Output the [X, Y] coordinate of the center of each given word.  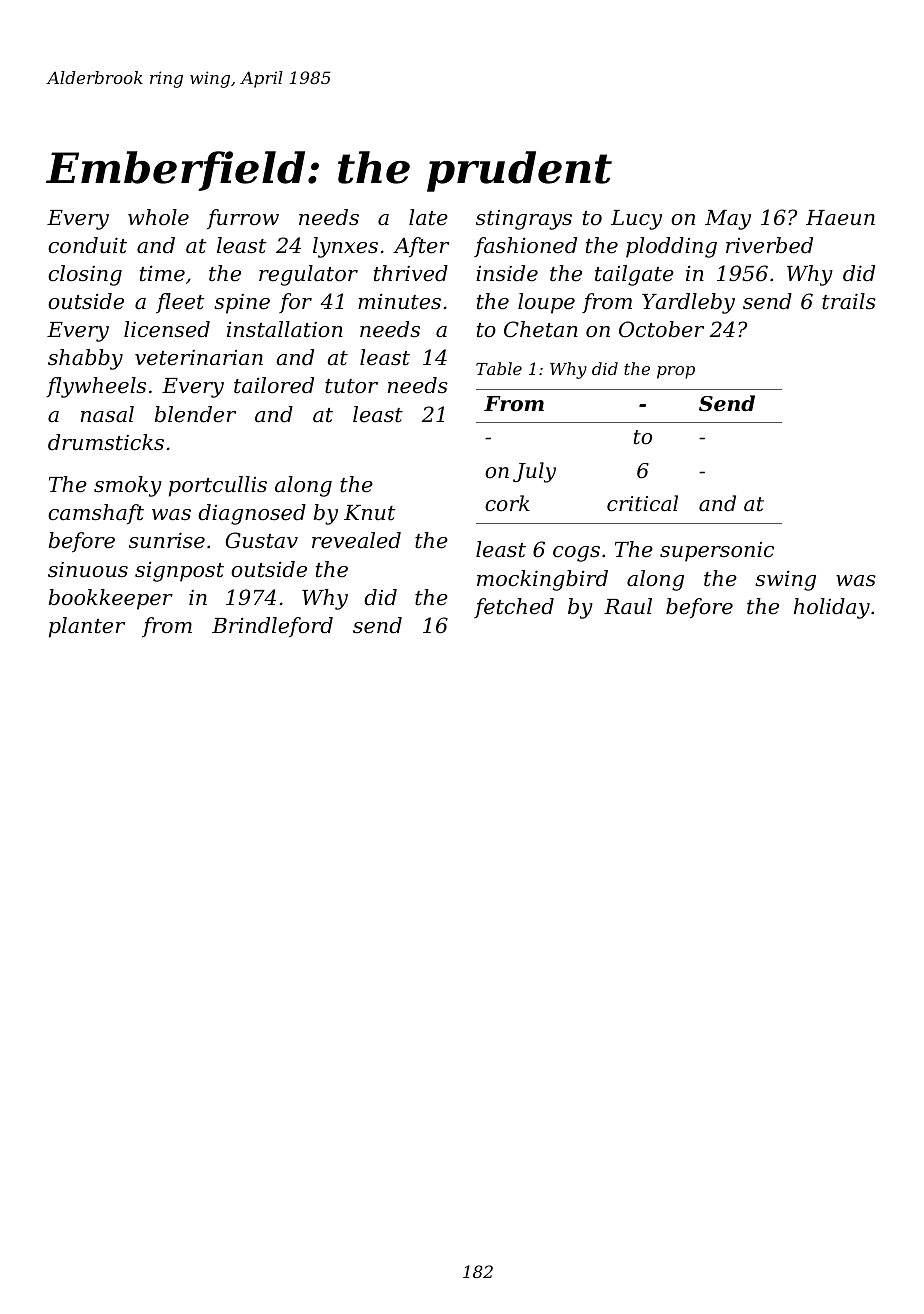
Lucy [636, 220]
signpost [179, 571]
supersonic [717, 552]
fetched [514, 608]
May [728, 220]
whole [158, 217]
